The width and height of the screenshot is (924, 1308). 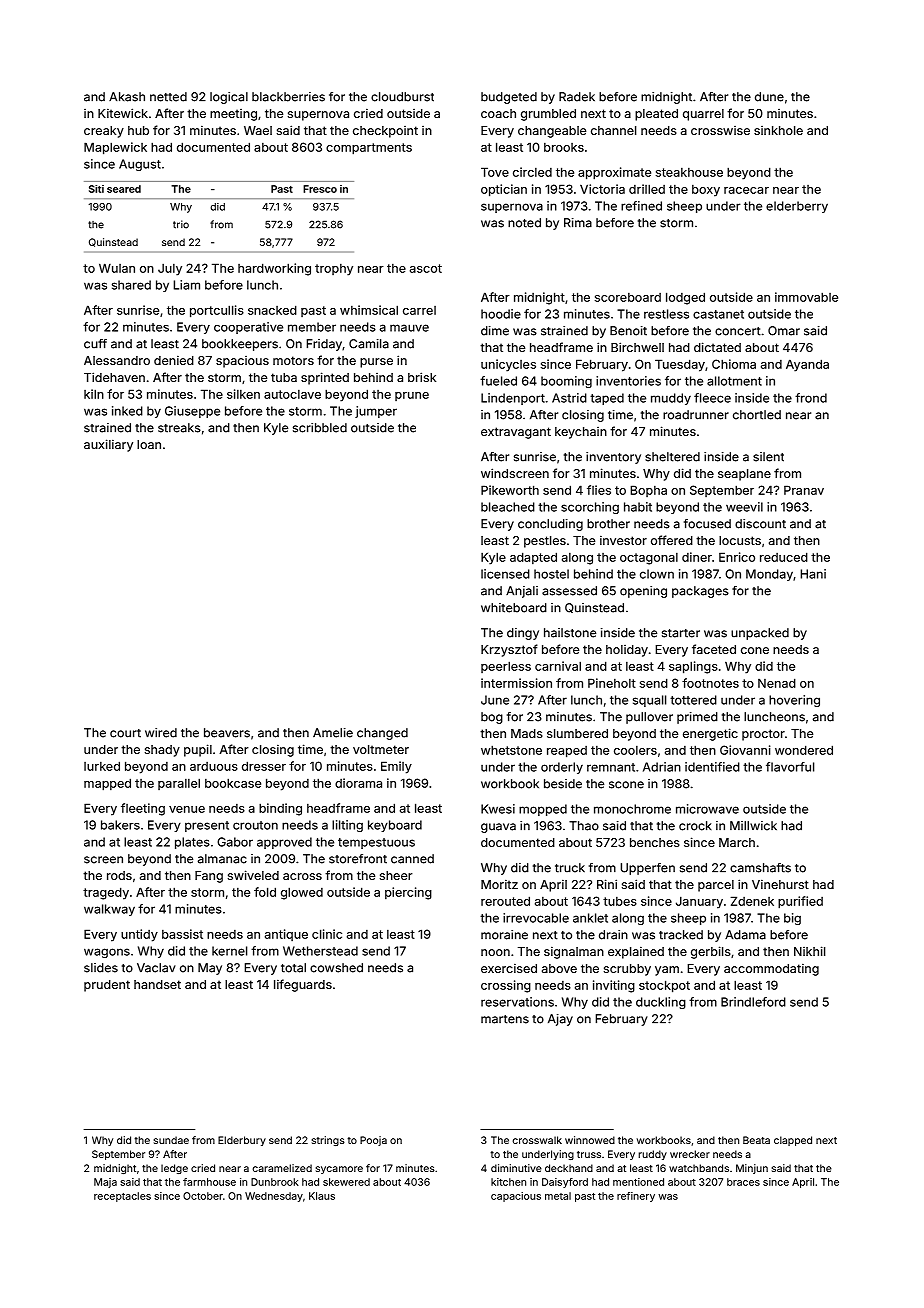 What do you see at coordinates (108, 445) in the screenshot?
I see `auxiliary` at bounding box center [108, 445].
